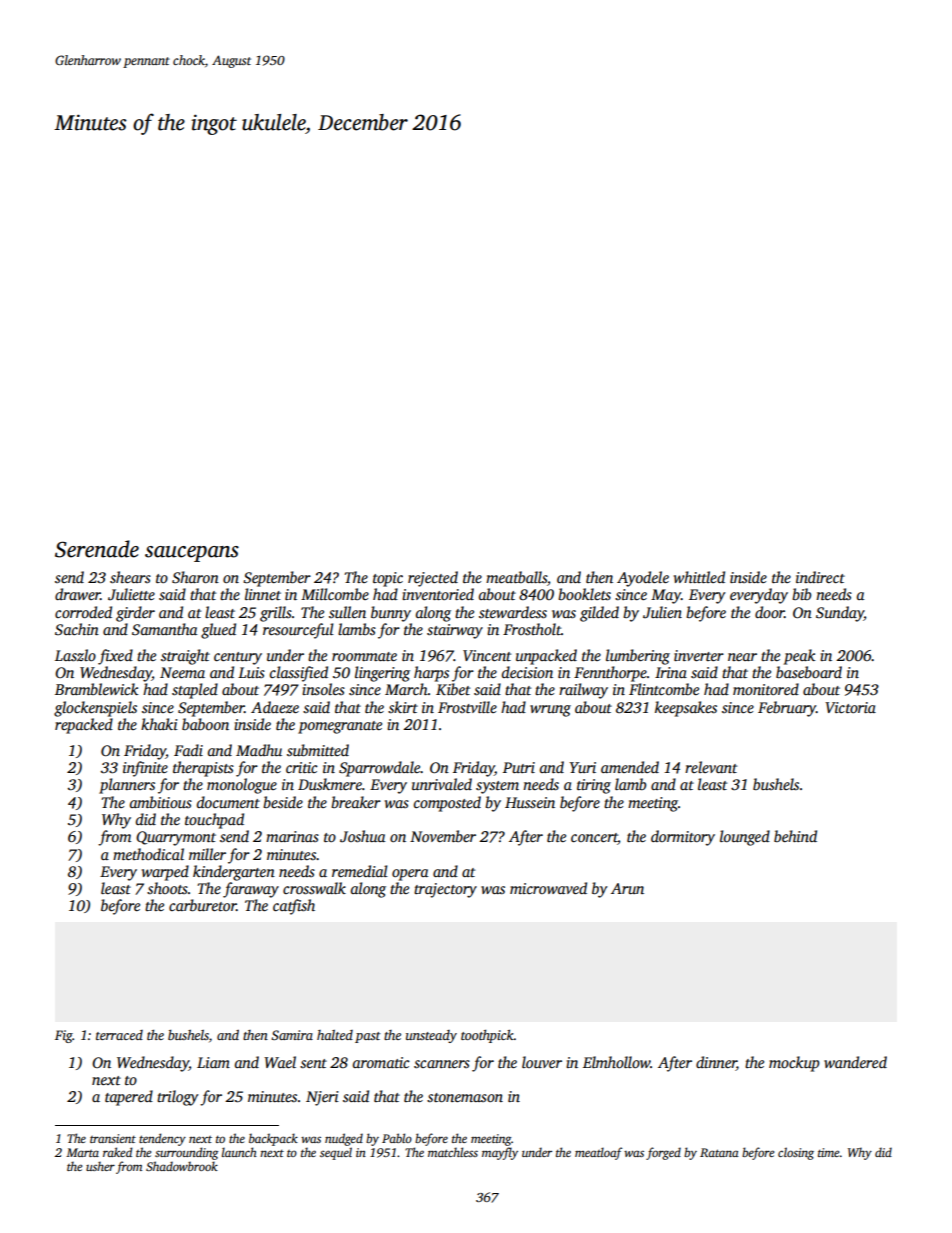  What do you see at coordinates (322, 1098) in the screenshot?
I see `Njeri` at bounding box center [322, 1098].
